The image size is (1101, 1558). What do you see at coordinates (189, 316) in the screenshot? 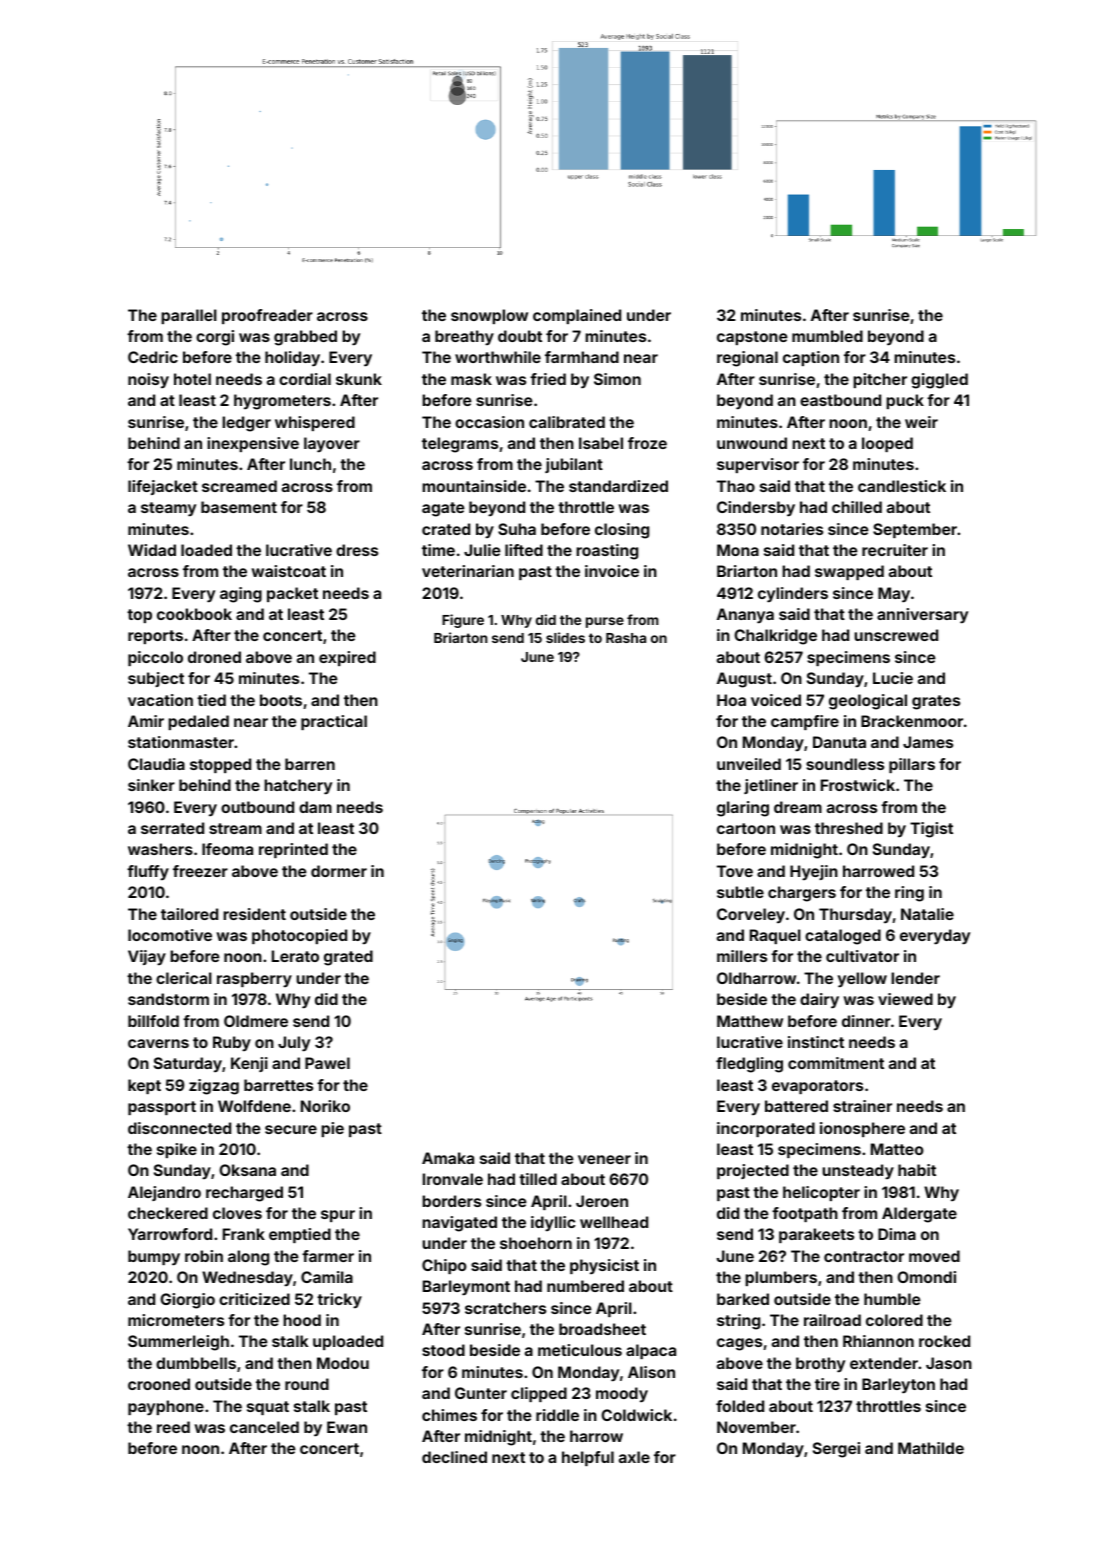
I see `parallel` at bounding box center [189, 316].
